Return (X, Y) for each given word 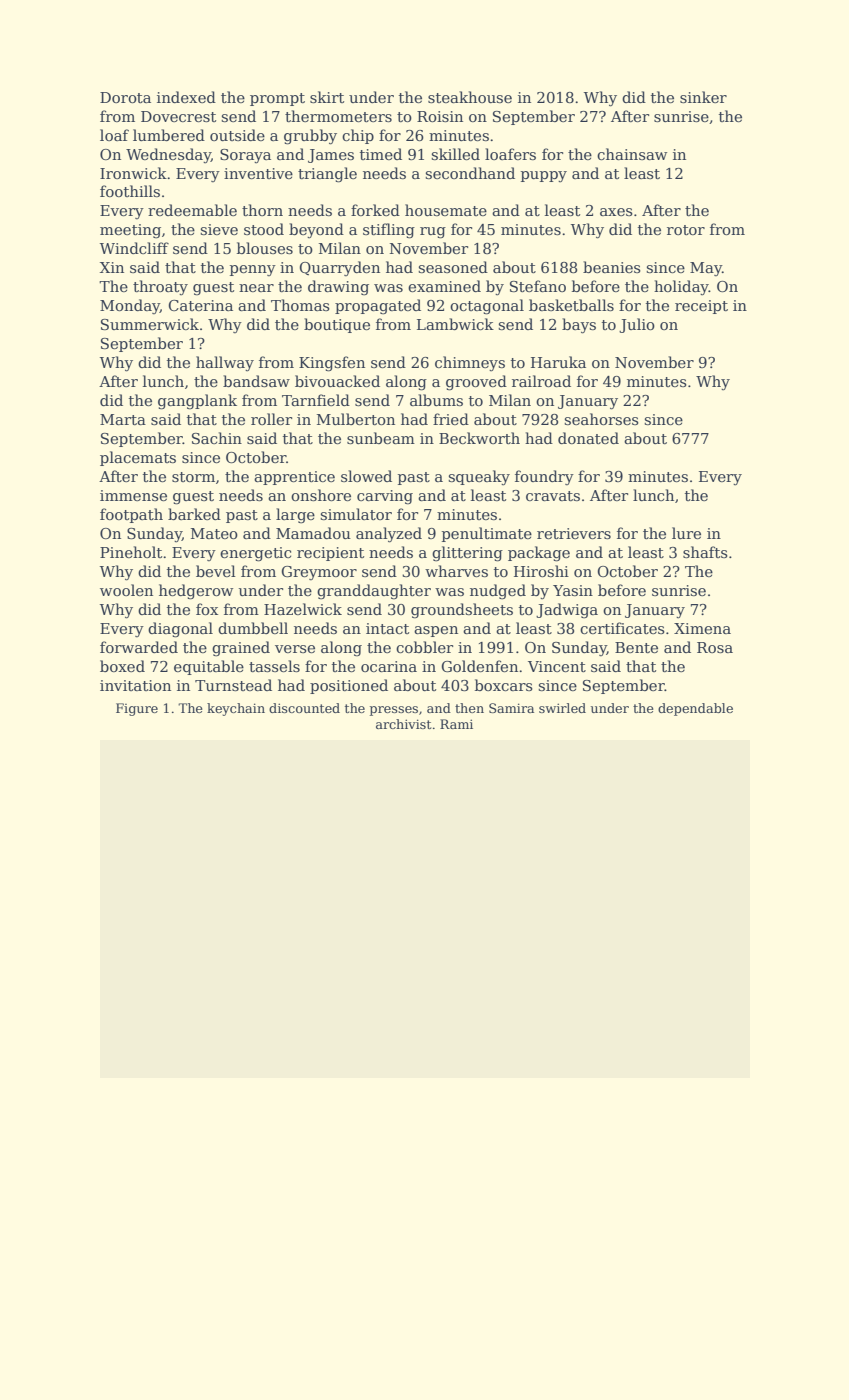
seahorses (601, 419)
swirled (562, 708)
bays (579, 326)
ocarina (389, 666)
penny (253, 270)
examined (444, 286)
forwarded (139, 647)
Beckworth (479, 438)
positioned (349, 686)
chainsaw (632, 154)
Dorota (125, 97)
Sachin (217, 438)
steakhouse (470, 97)
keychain (236, 709)
